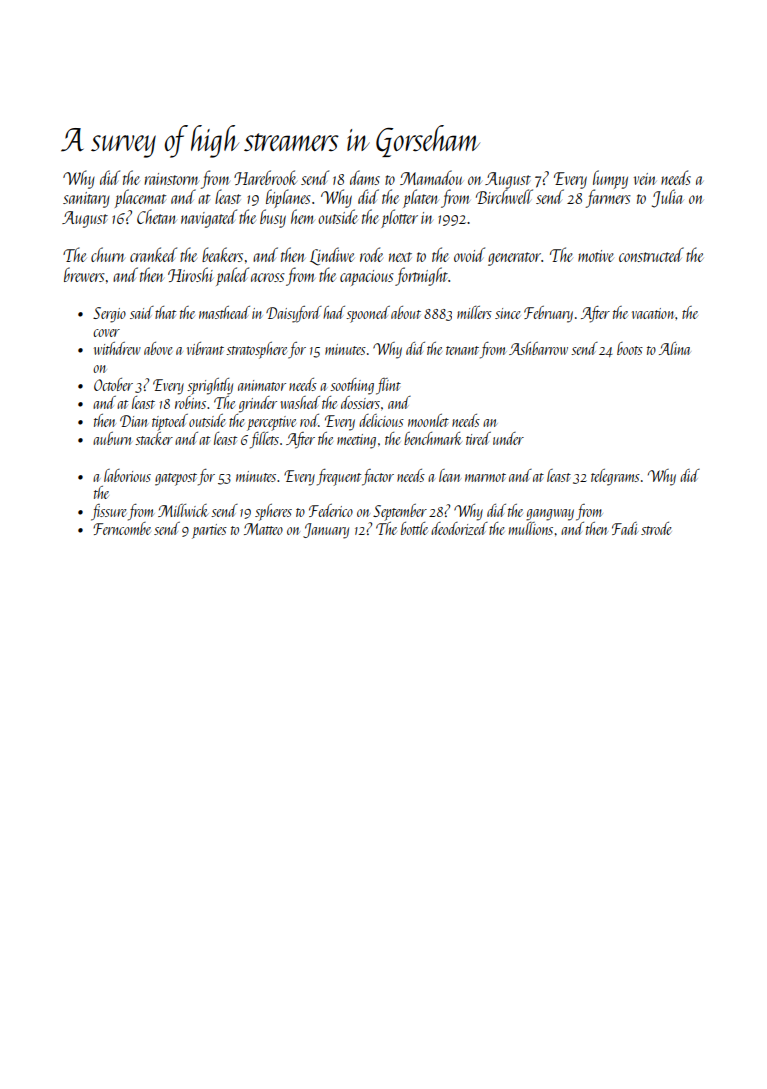 The height and width of the image is (1089, 767). What do you see at coordinates (122, 528) in the image?
I see `Ferncombe` at bounding box center [122, 528].
